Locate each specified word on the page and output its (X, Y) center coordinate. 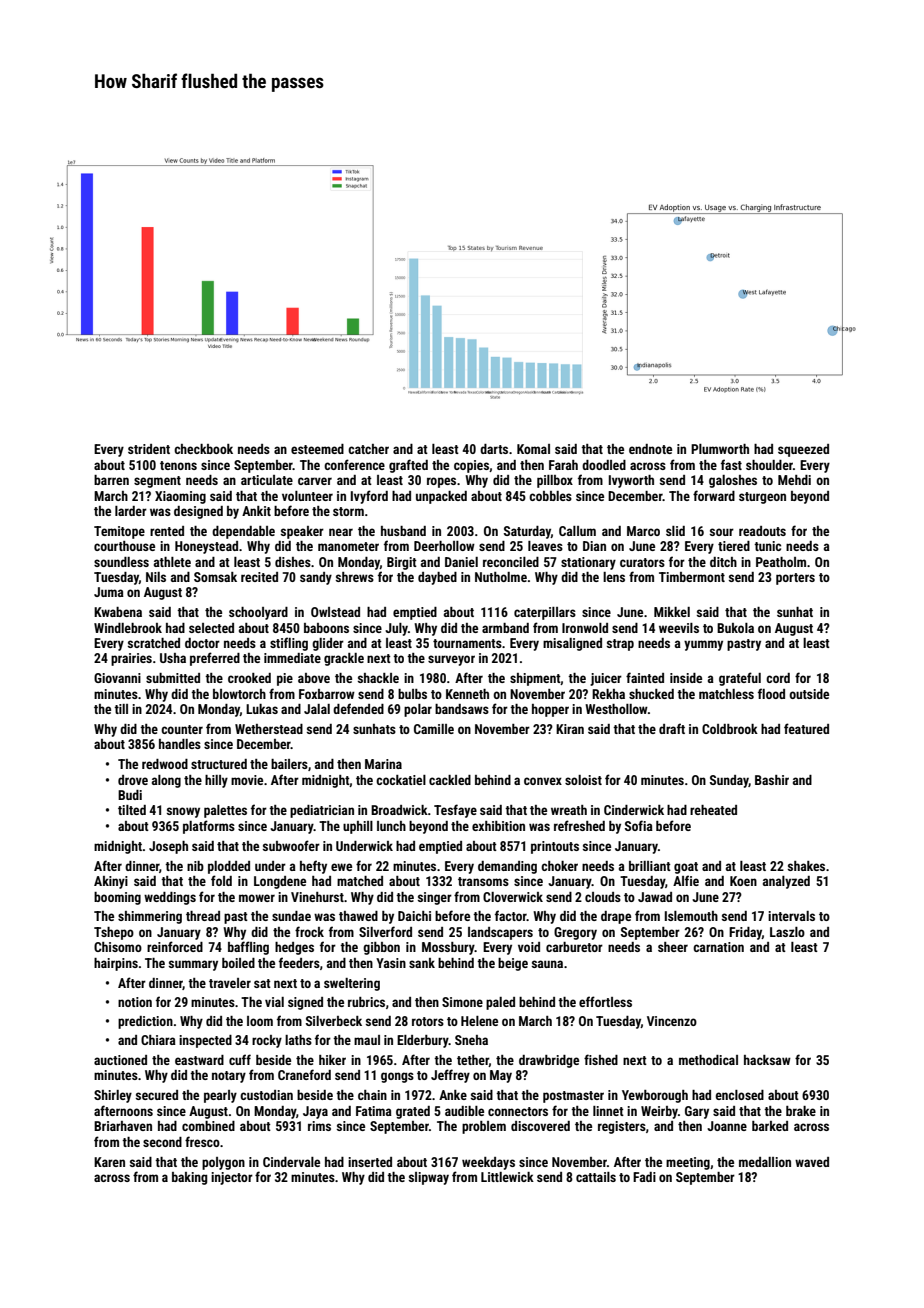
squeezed (803, 450)
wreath (569, 810)
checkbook (203, 449)
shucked (651, 694)
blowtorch (239, 694)
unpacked (441, 497)
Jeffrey (450, 1076)
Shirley (113, 1096)
